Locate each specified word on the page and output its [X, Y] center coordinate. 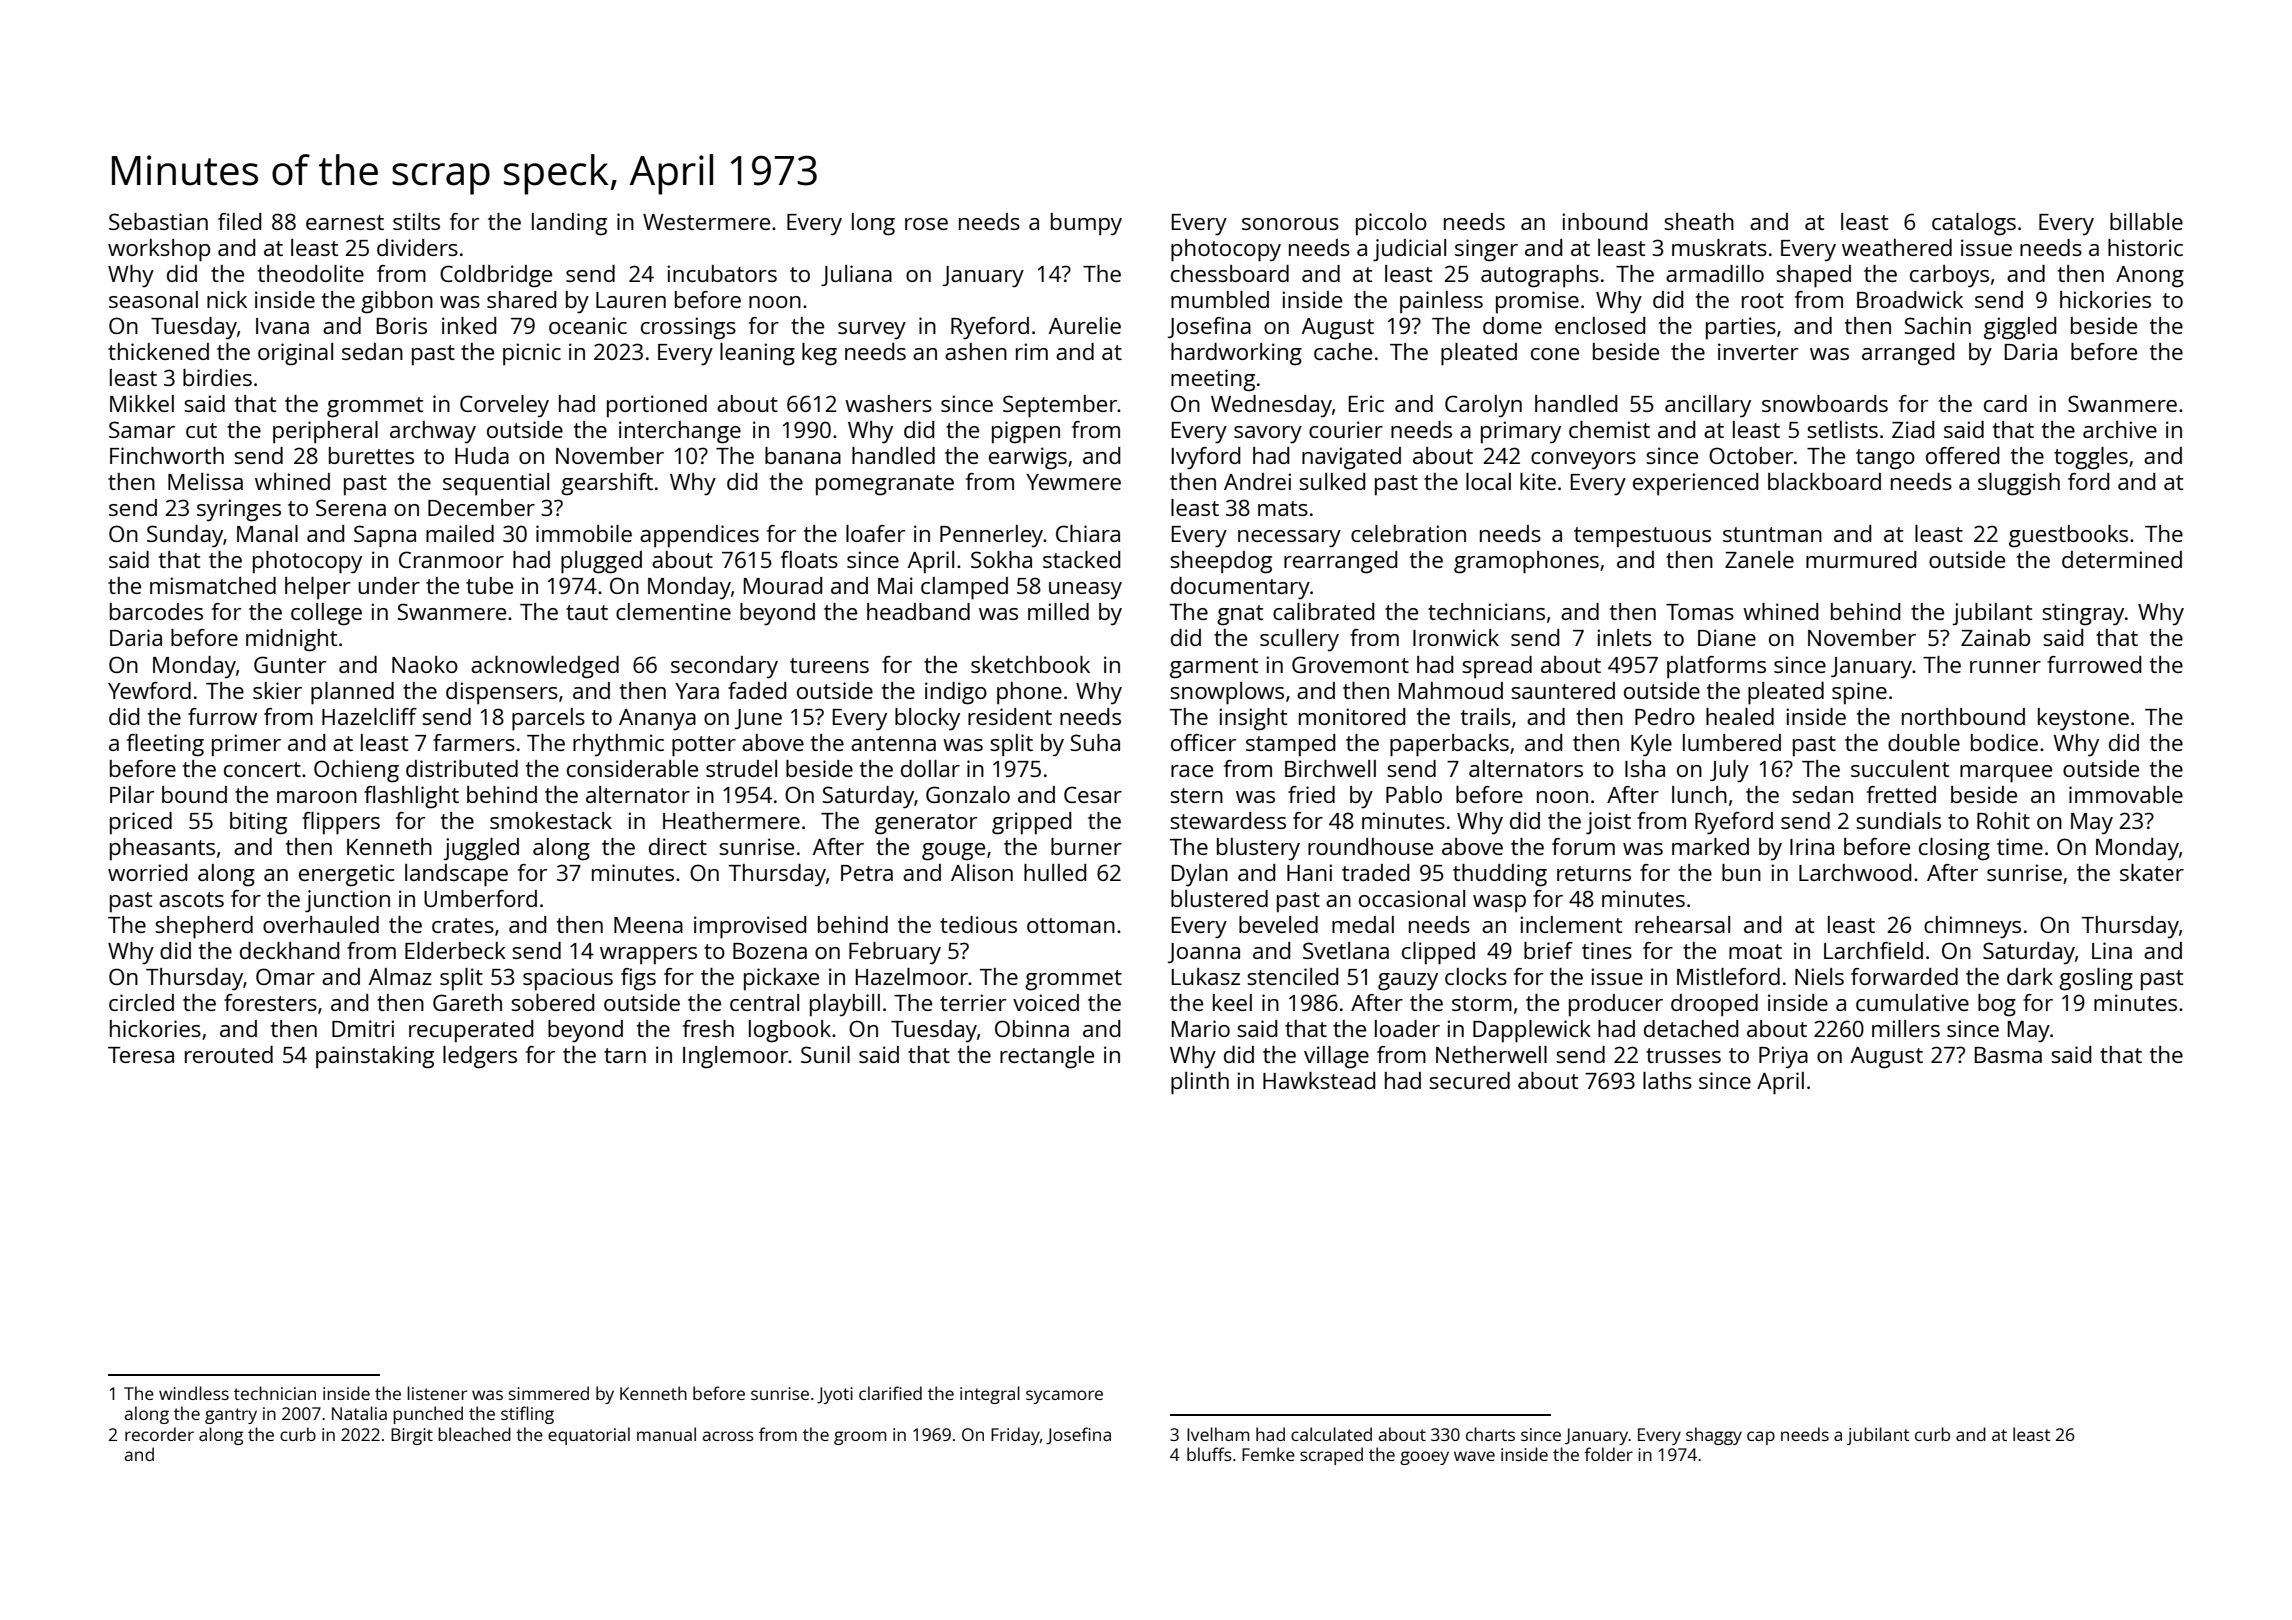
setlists [1842, 429]
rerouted [229, 1054]
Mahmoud [1451, 690]
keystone [2083, 719]
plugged [601, 562]
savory [1268, 435]
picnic [532, 354]
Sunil [825, 1054]
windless [194, 1393]
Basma [2008, 1055]
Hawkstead [1319, 1080]
